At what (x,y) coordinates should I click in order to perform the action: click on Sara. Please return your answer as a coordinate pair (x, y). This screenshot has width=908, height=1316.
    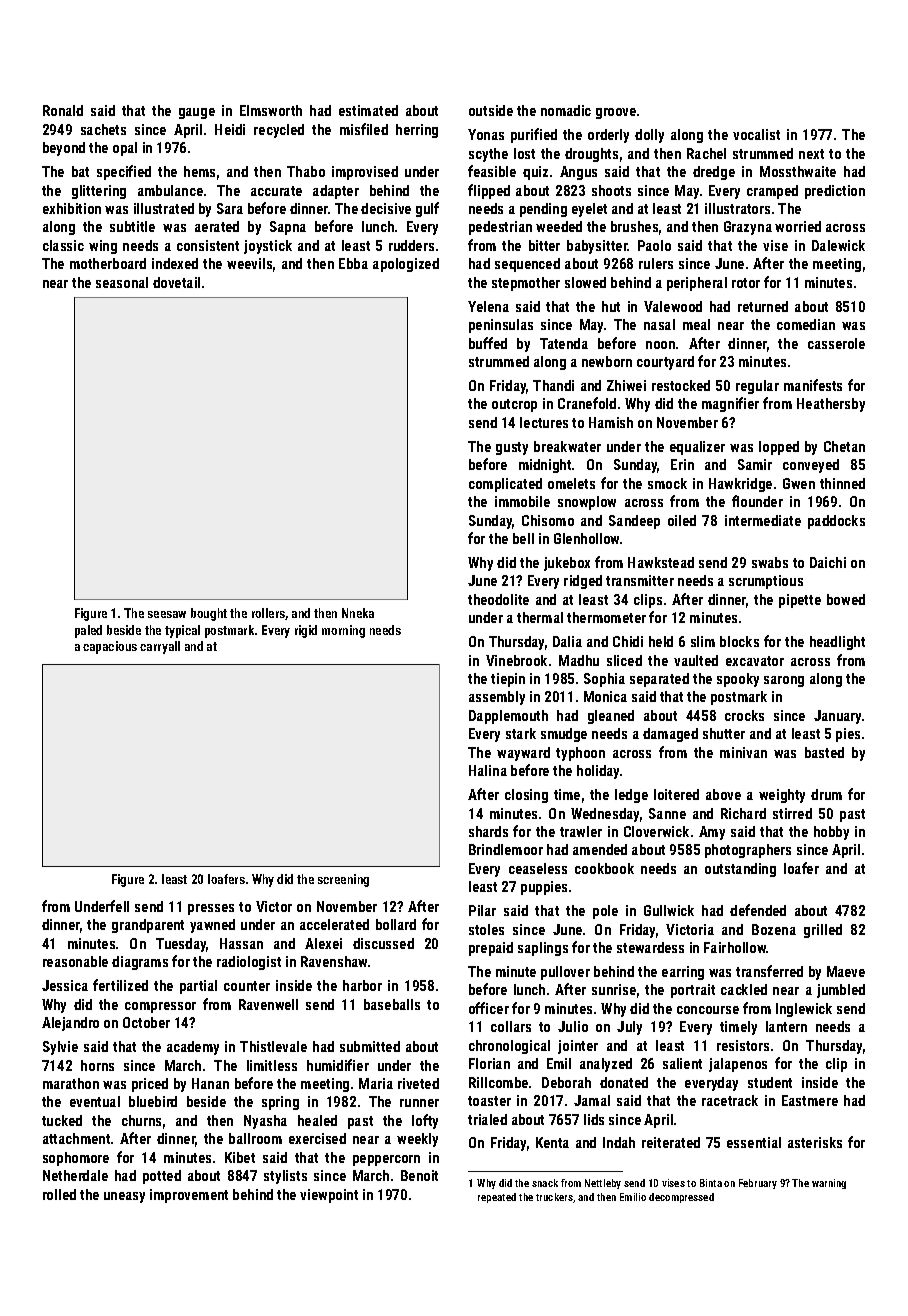
    Looking at the image, I should click on (230, 208).
